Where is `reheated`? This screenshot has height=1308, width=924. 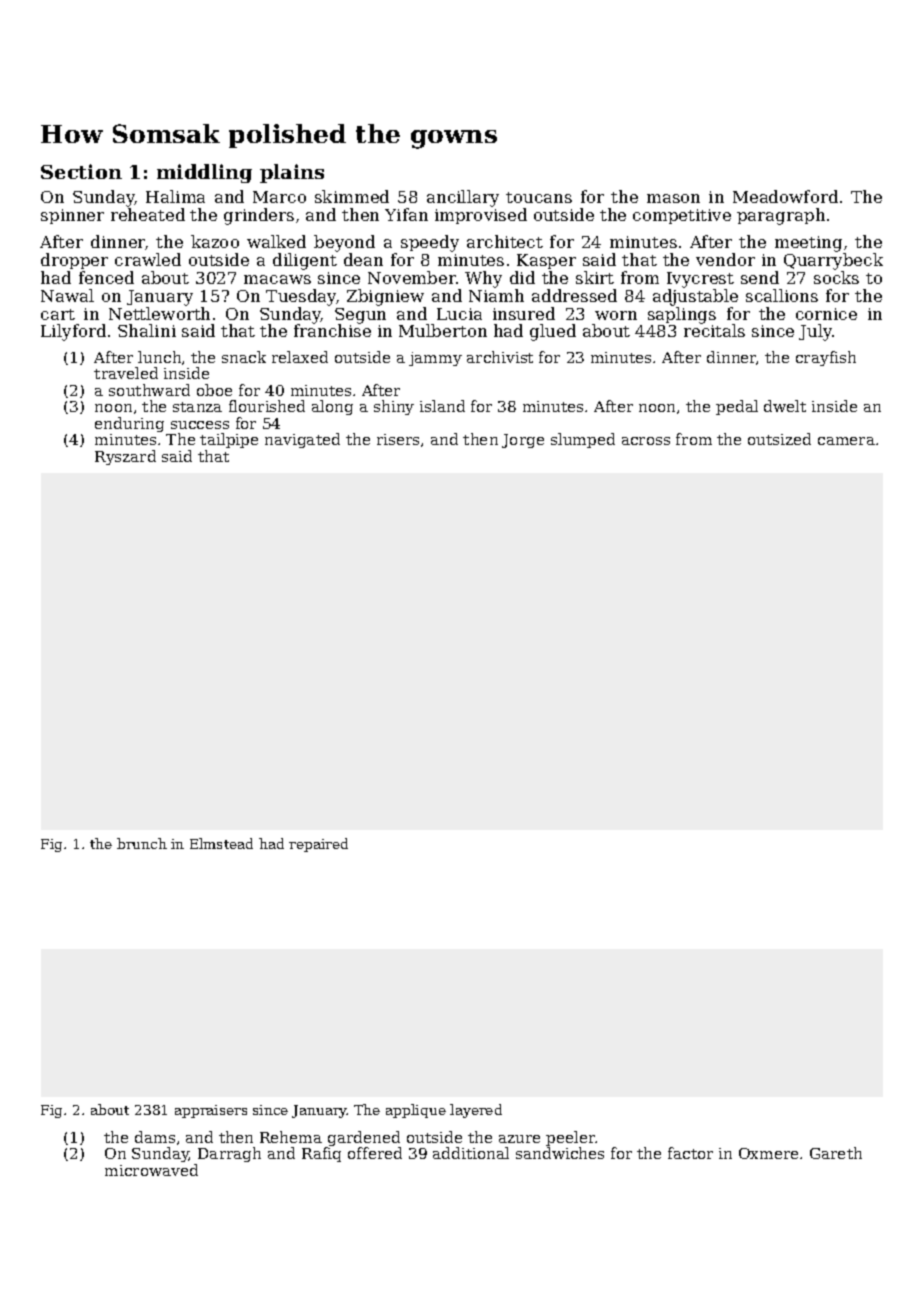
reheated is located at coordinates (148, 214).
